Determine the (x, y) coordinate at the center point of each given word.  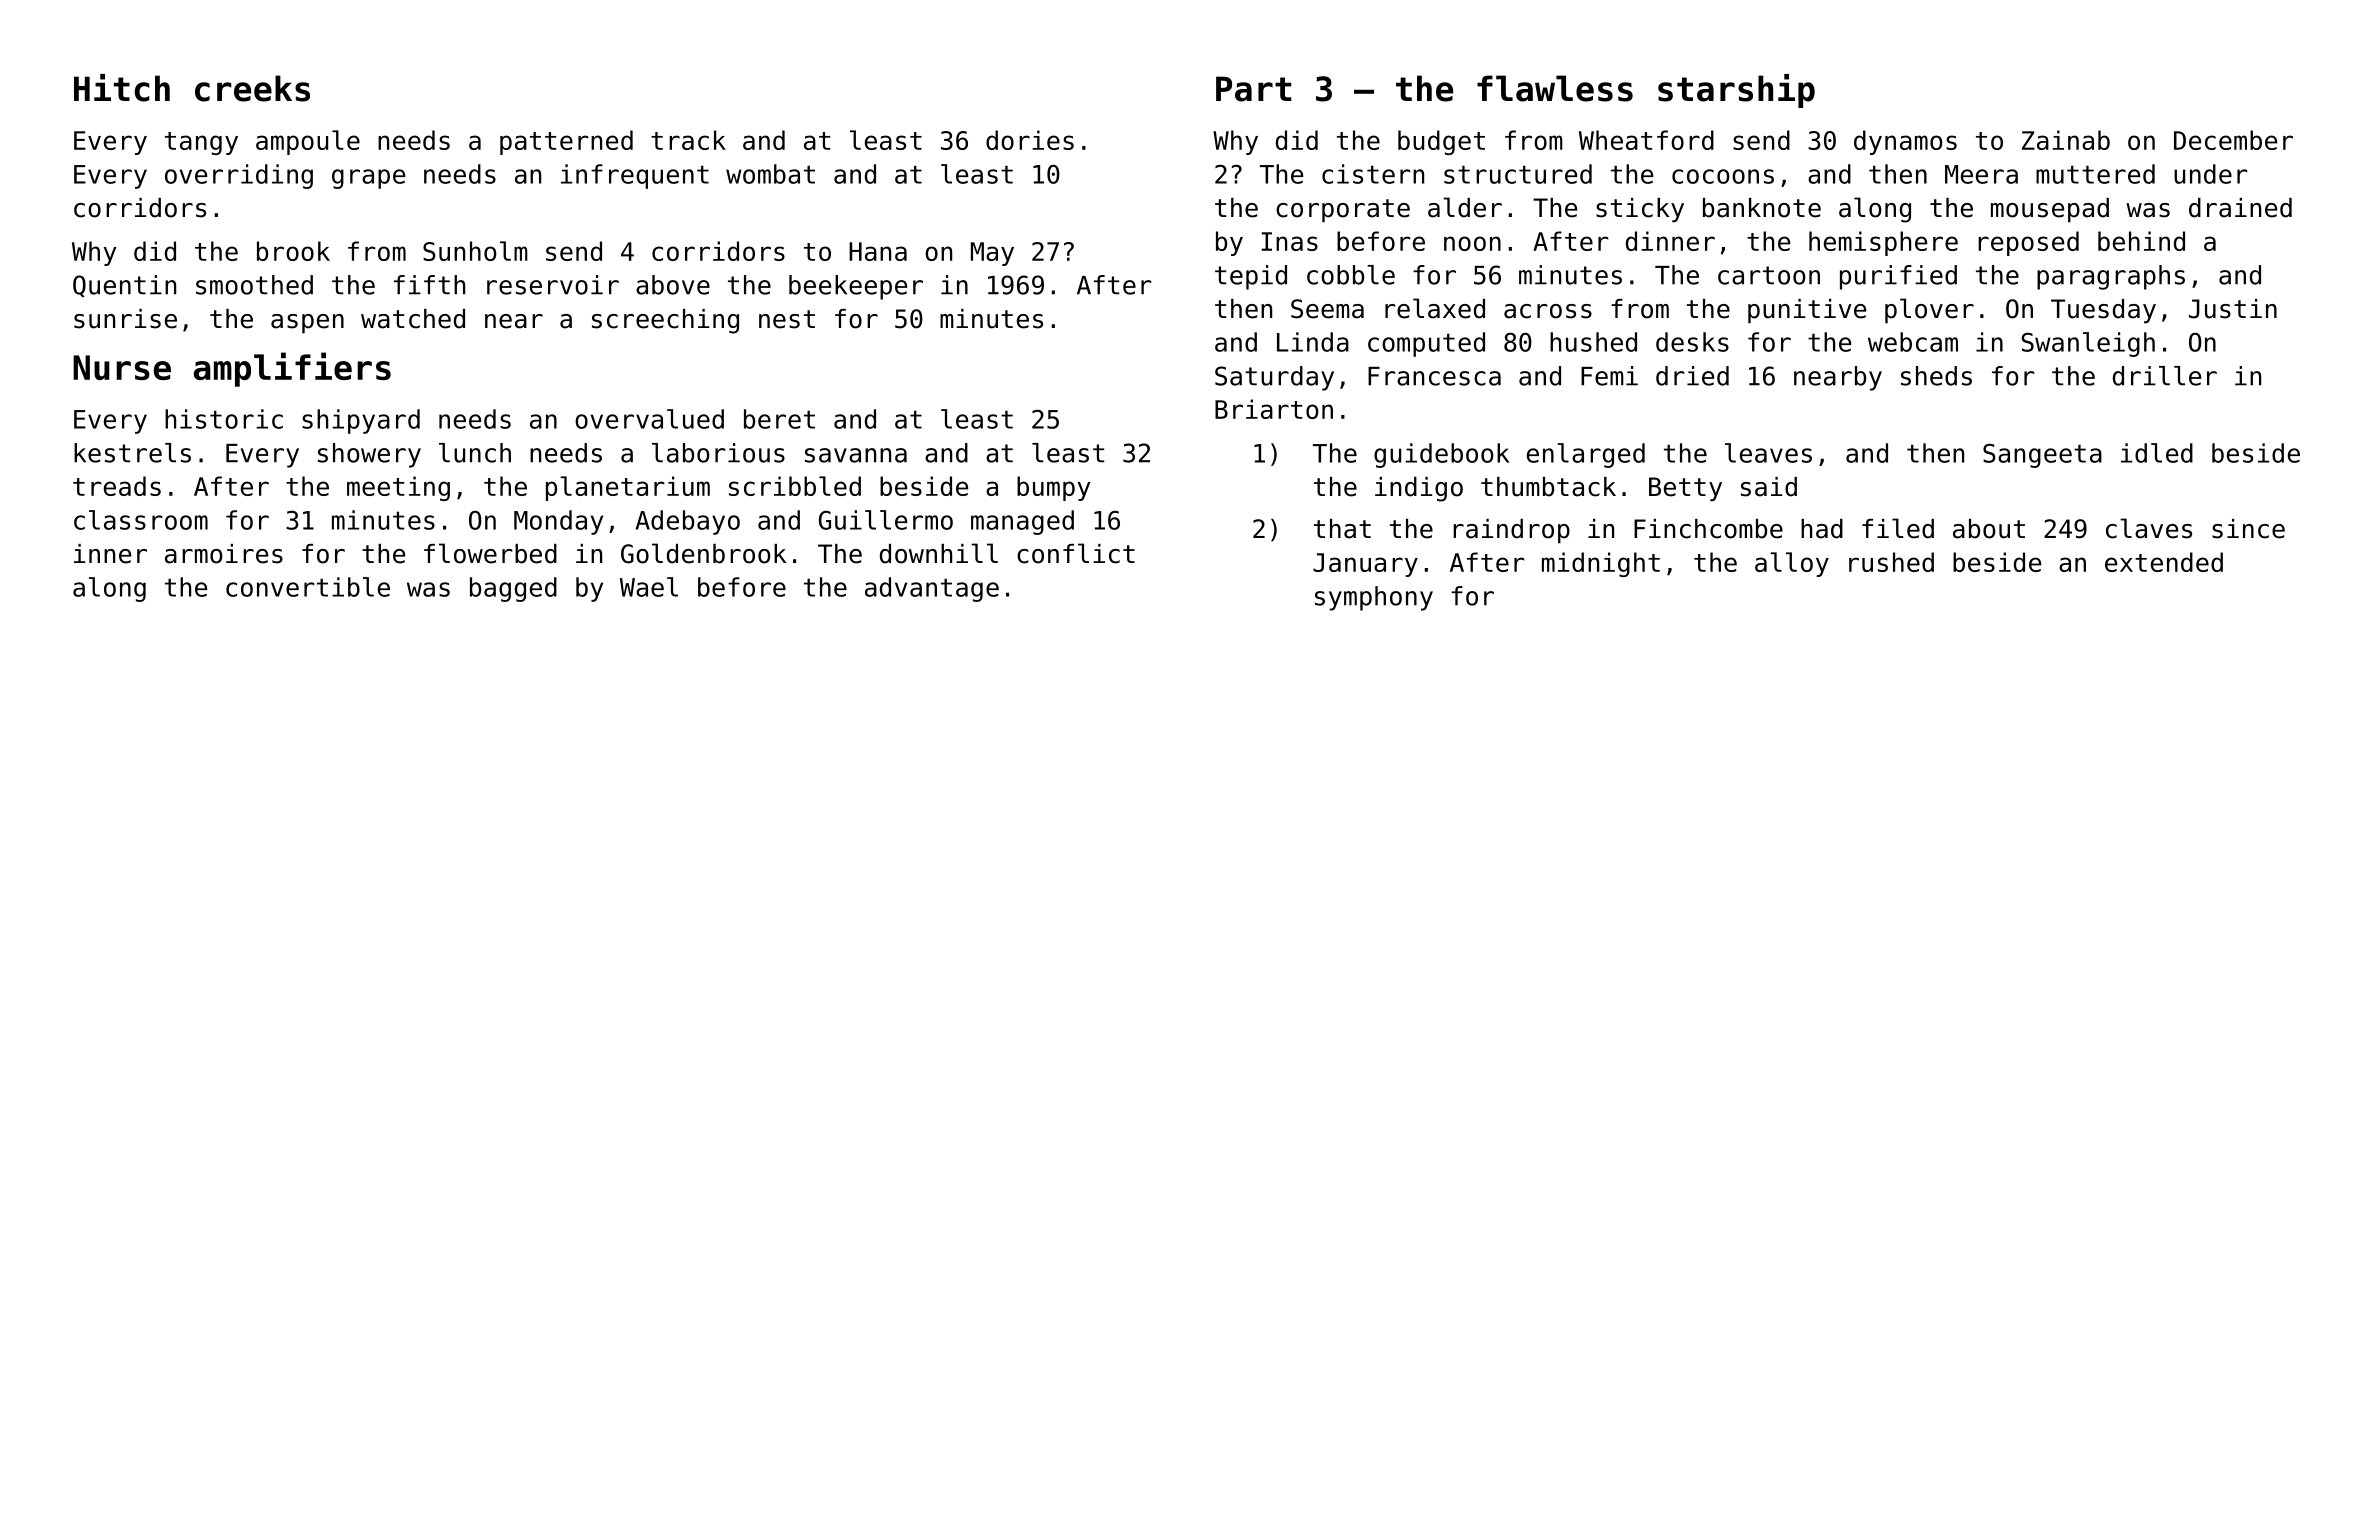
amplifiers (292, 369)
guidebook (1441, 455)
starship (1736, 91)
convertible (308, 587)
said (1769, 487)
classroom (141, 520)
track (688, 140)
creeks (252, 88)
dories (1030, 140)
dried (1692, 376)
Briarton (1274, 409)
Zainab (2066, 140)
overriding (239, 176)
